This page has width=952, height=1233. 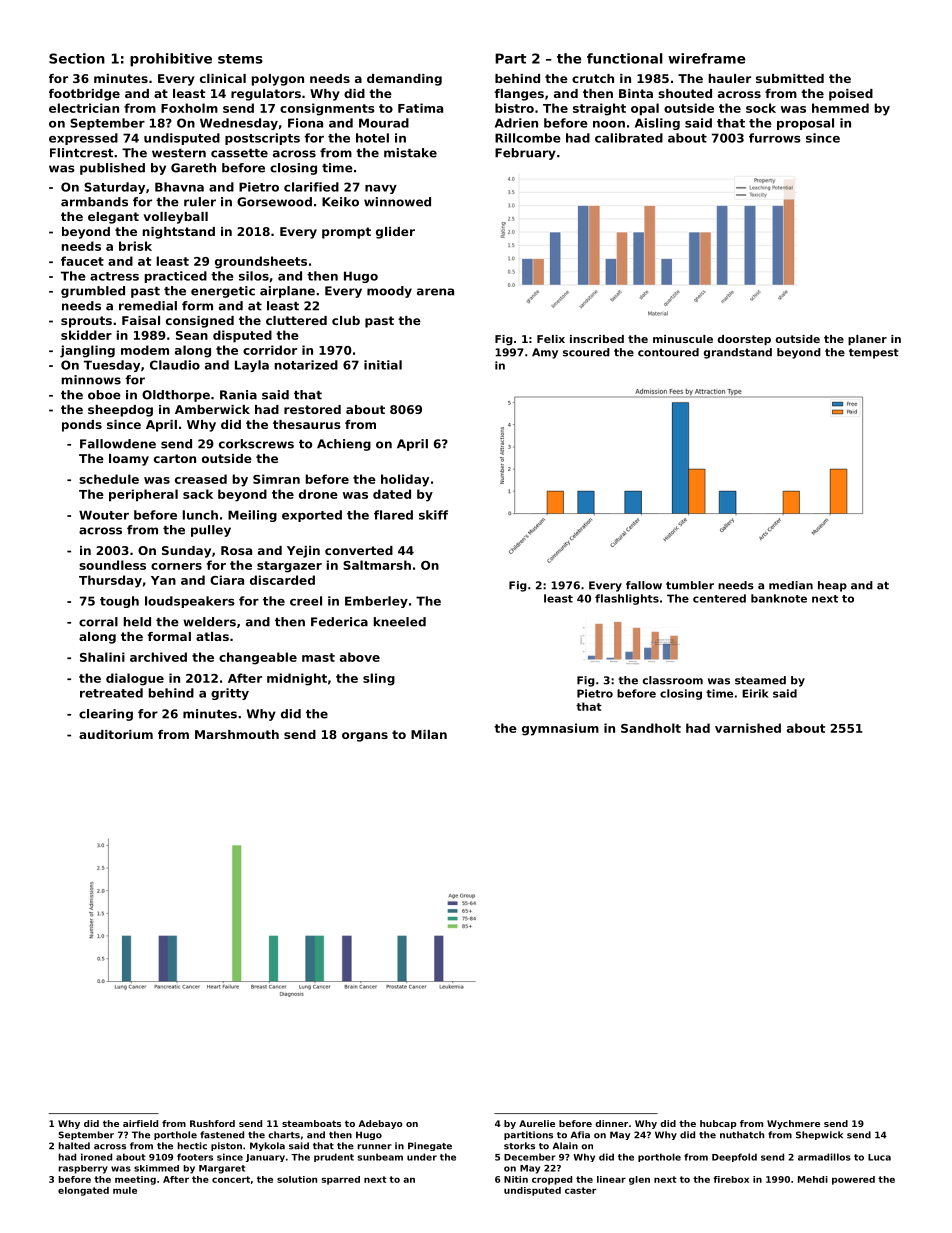 I want to click on functional, so click(x=625, y=58).
